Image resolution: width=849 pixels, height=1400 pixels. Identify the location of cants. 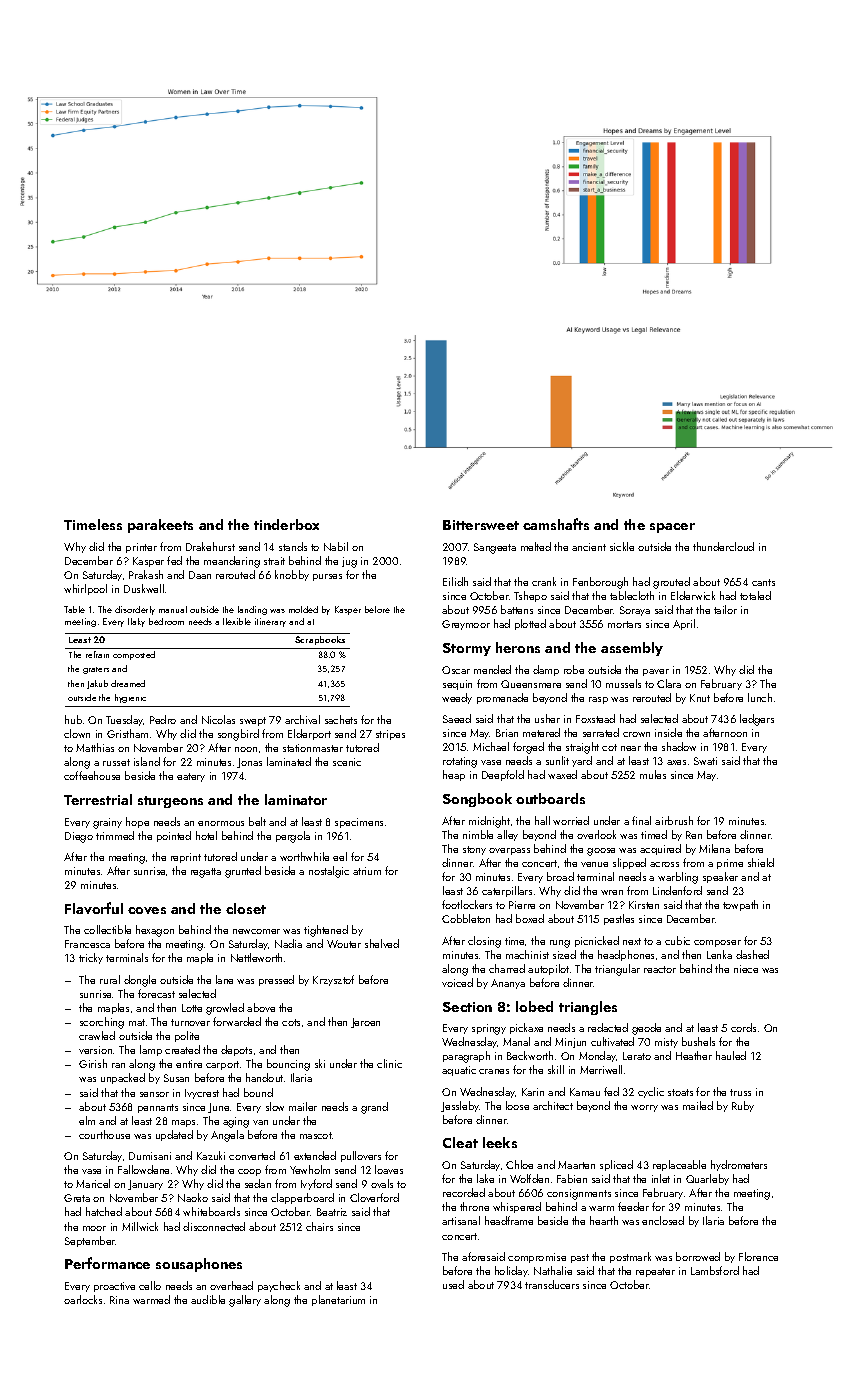
(763, 582).
